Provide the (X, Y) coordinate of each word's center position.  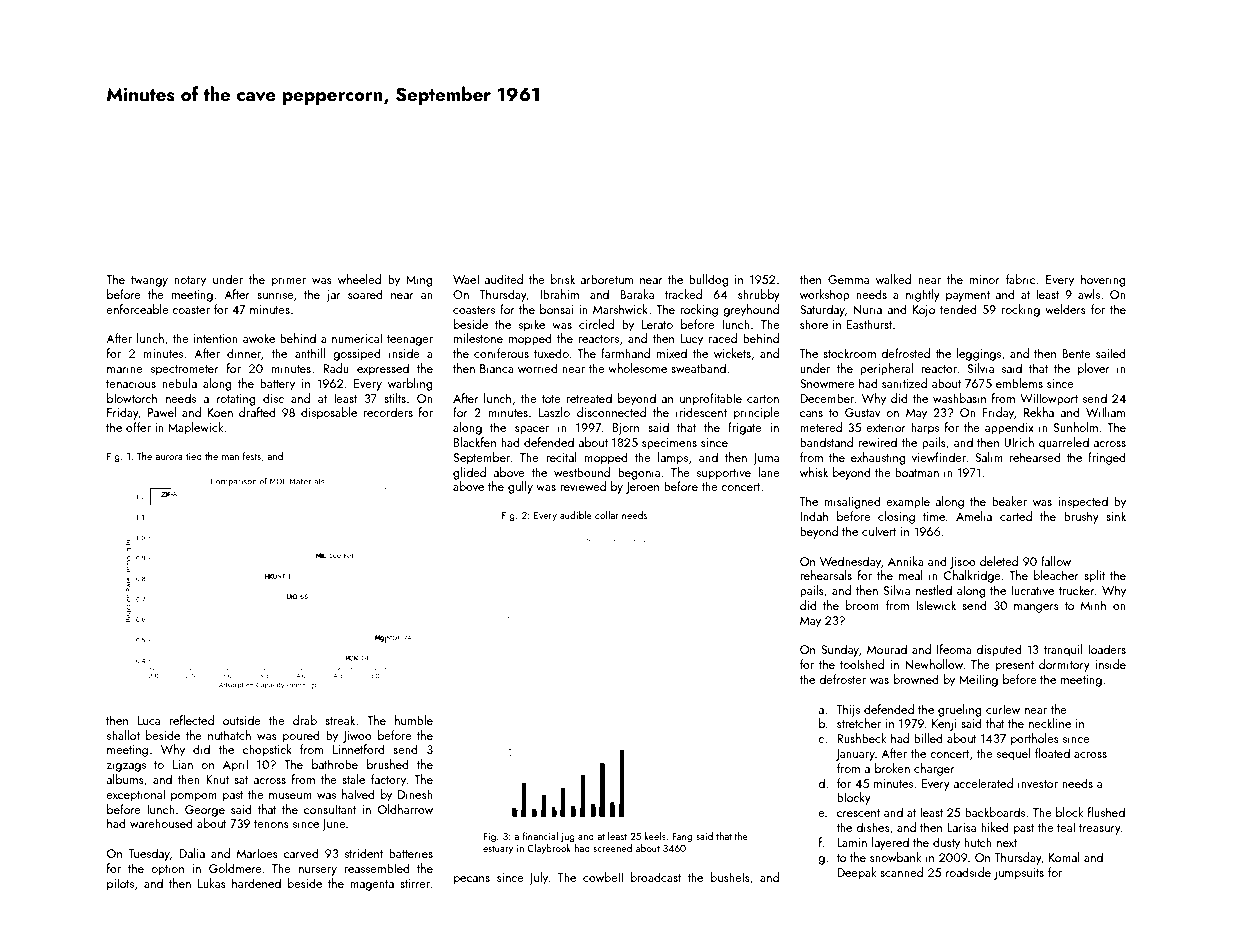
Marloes (257, 853)
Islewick (936, 605)
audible (576, 515)
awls (1089, 294)
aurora (169, 457)
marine (125, 368)
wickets (732, 353)
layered (890, 843)
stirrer (415, 883)
